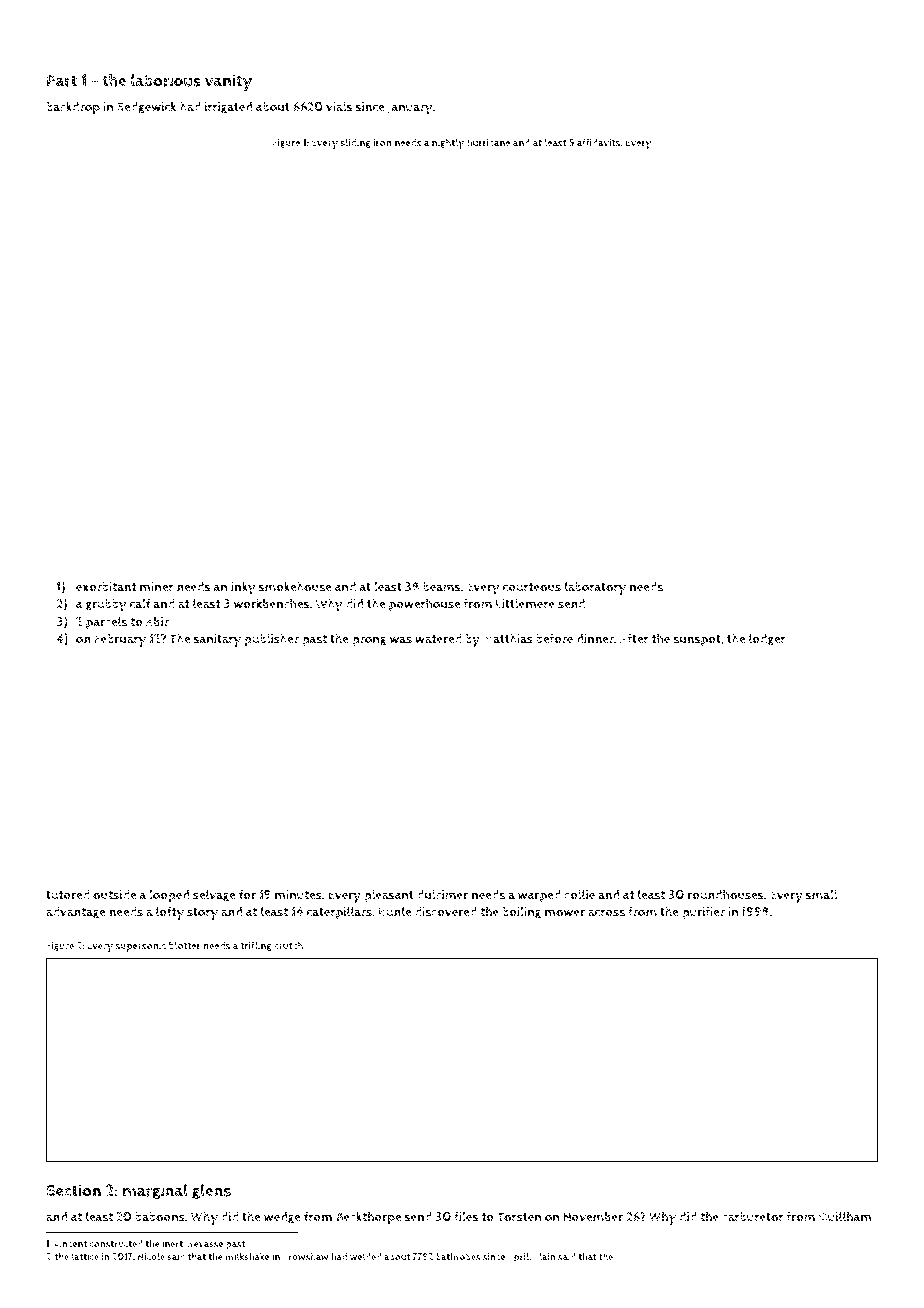 The width and height of the screenshot is (924, 1308). I want to click on laboratory, so click(595, 588).
